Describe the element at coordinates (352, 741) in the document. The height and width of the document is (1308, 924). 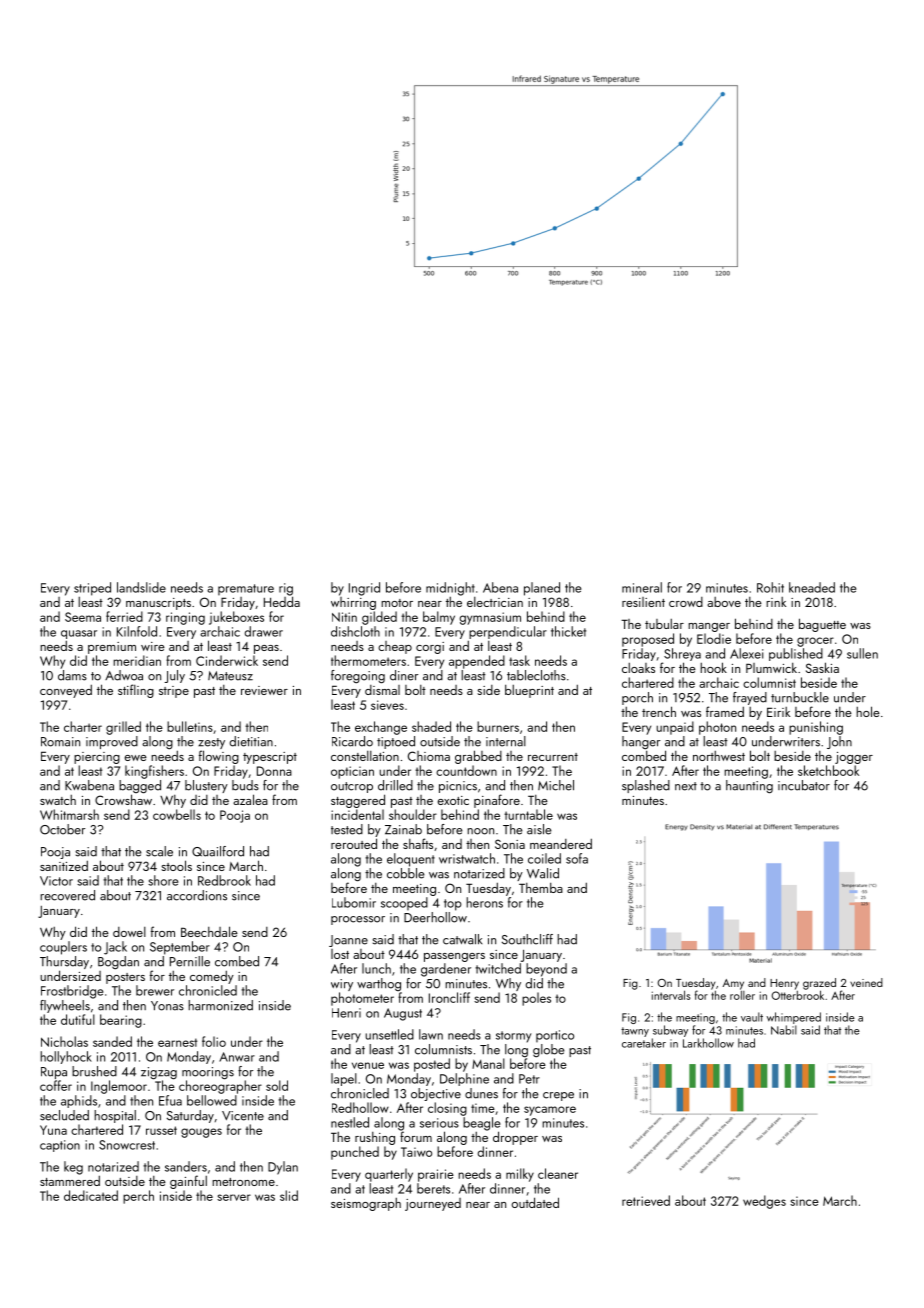
I see `Ricardo` at that location.
